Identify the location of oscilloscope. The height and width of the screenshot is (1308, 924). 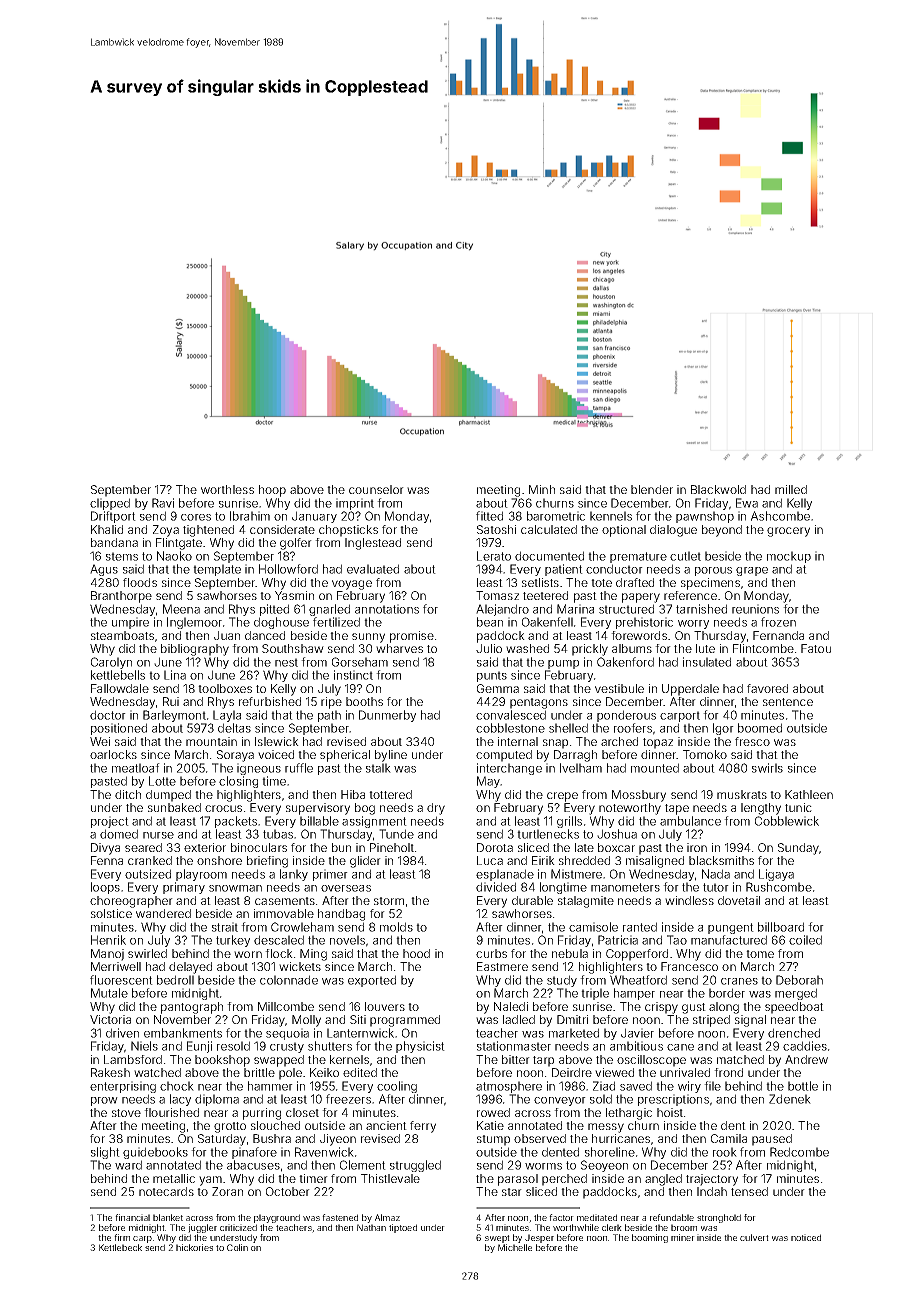
(651, 1061).
